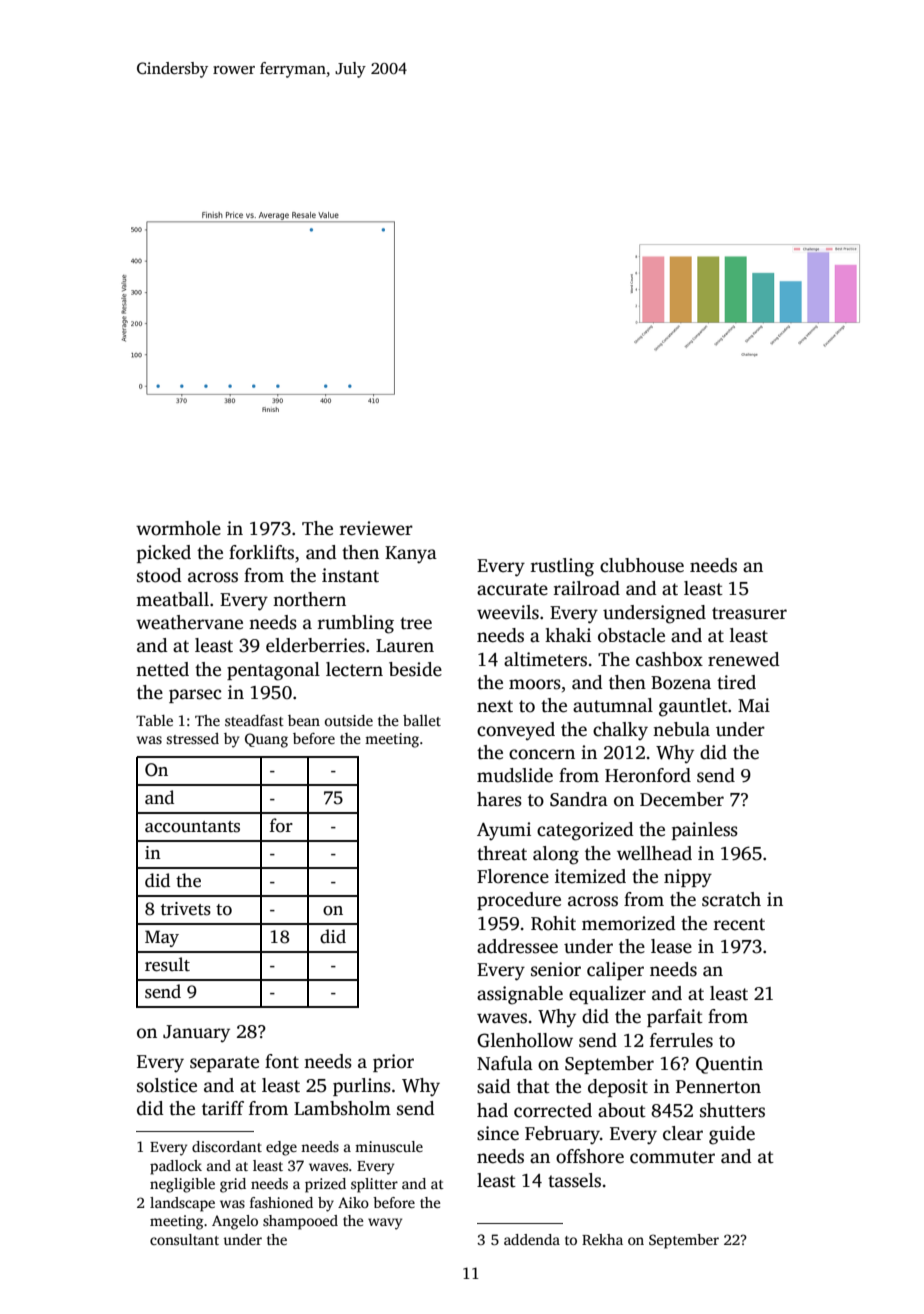  Describe the element at coordinates (642, 565) in the screenshot. I see `clubhouse` at that location.
